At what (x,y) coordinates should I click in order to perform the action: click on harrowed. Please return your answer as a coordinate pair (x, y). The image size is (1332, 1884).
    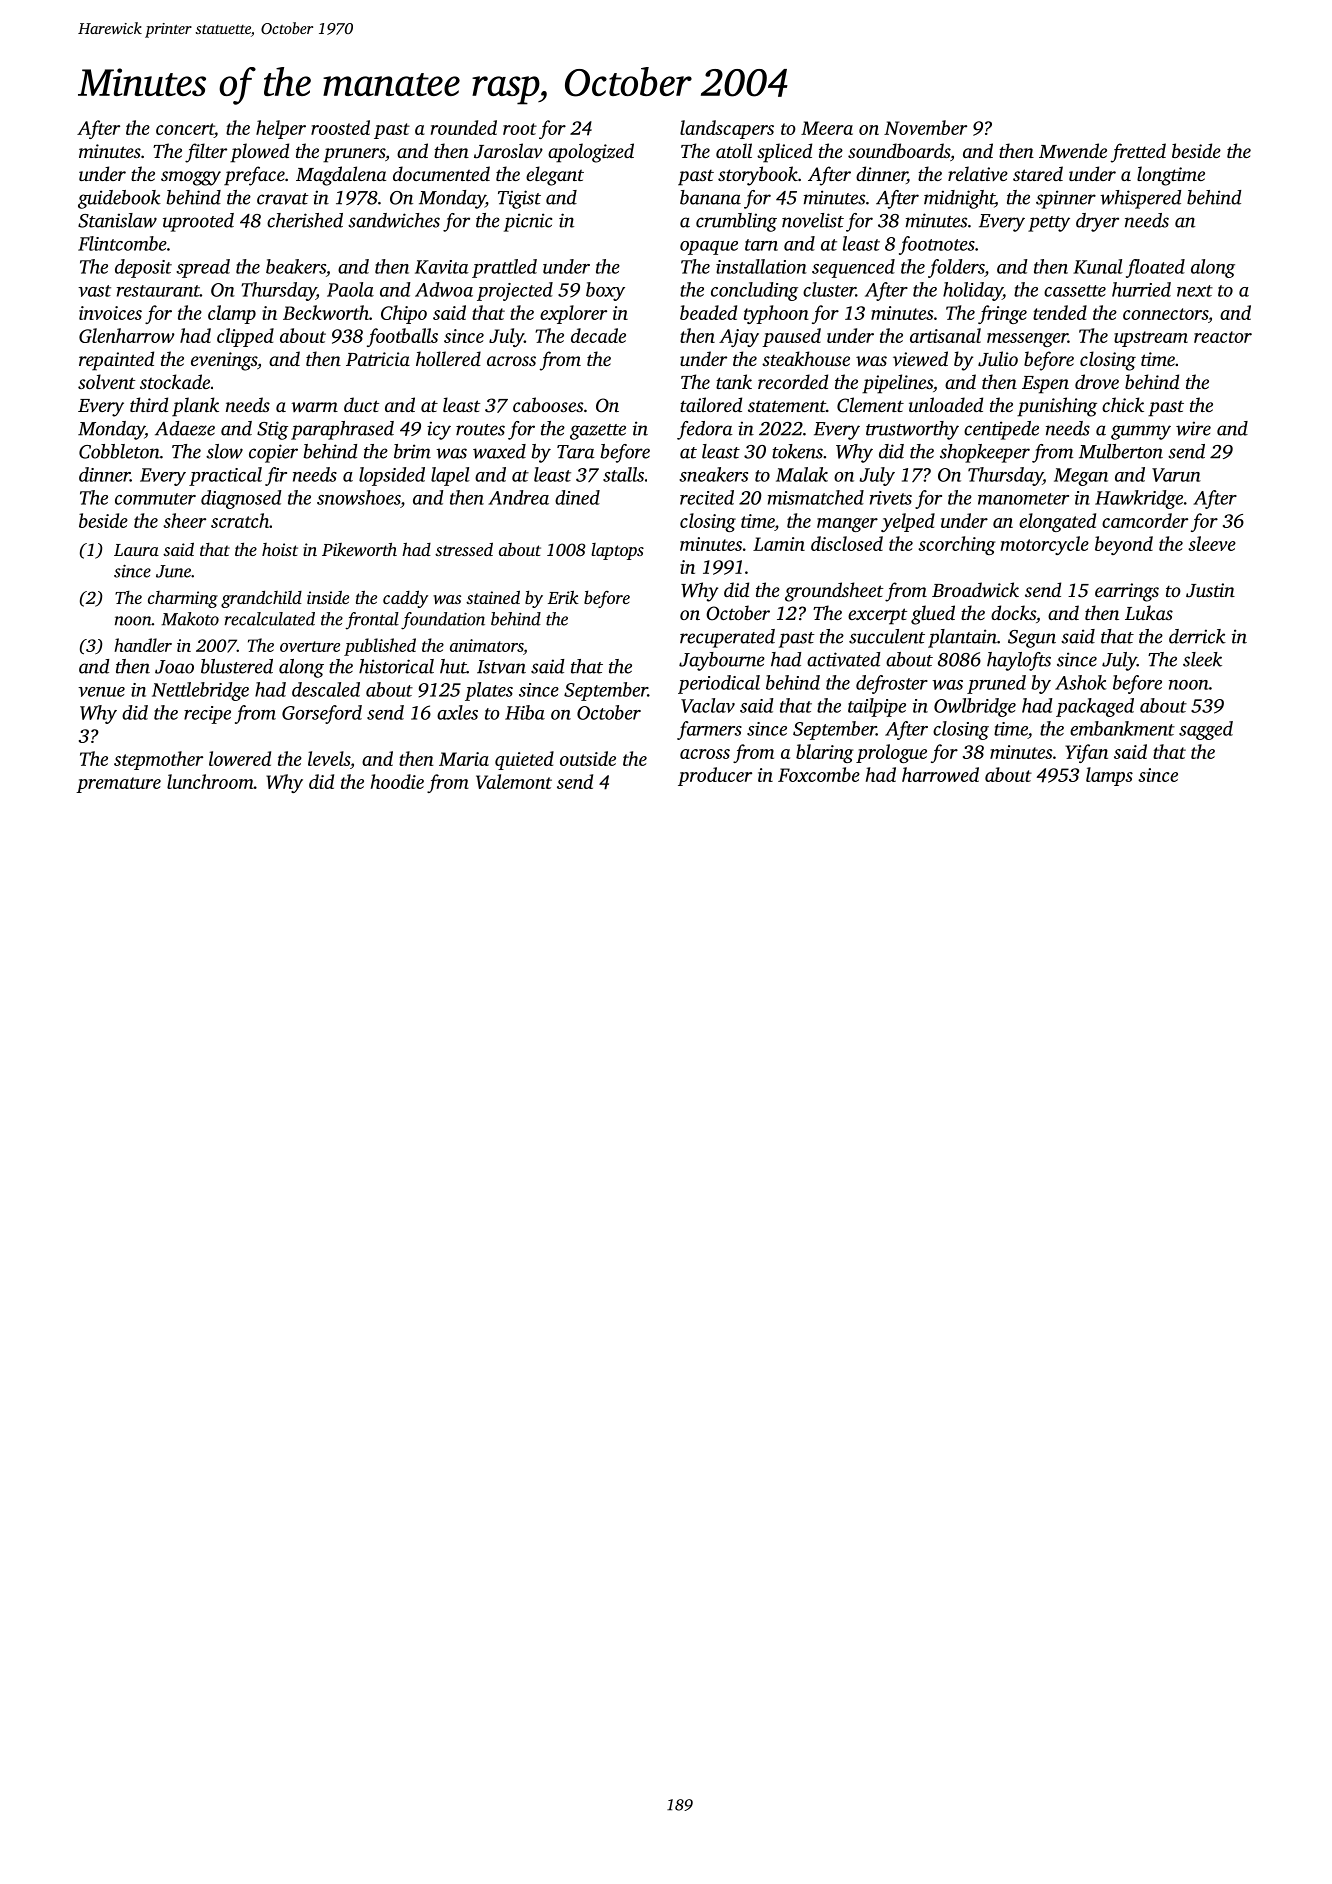
    Looking at the image, I should click on (940, 774).
